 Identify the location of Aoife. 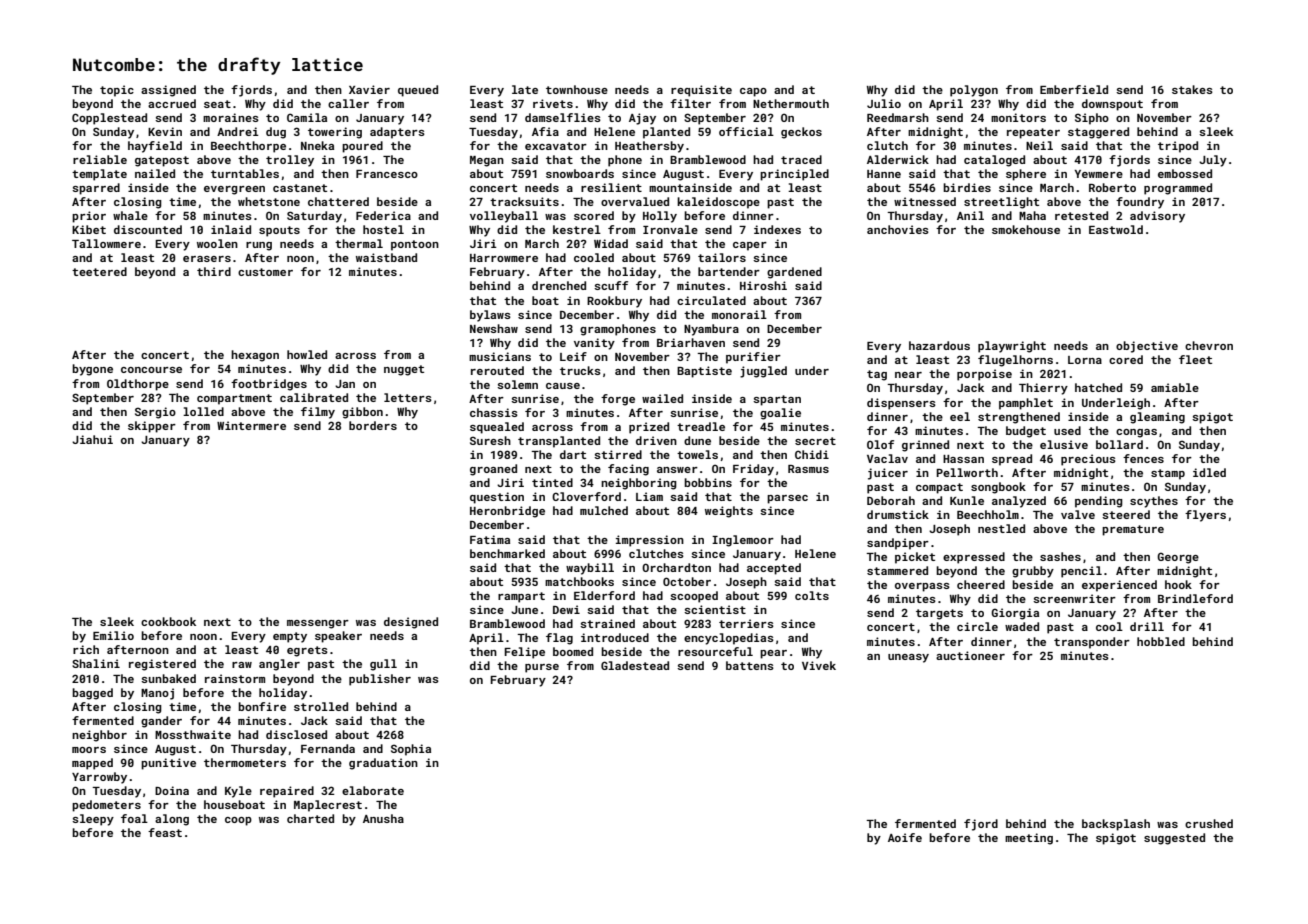
(905, 837).
